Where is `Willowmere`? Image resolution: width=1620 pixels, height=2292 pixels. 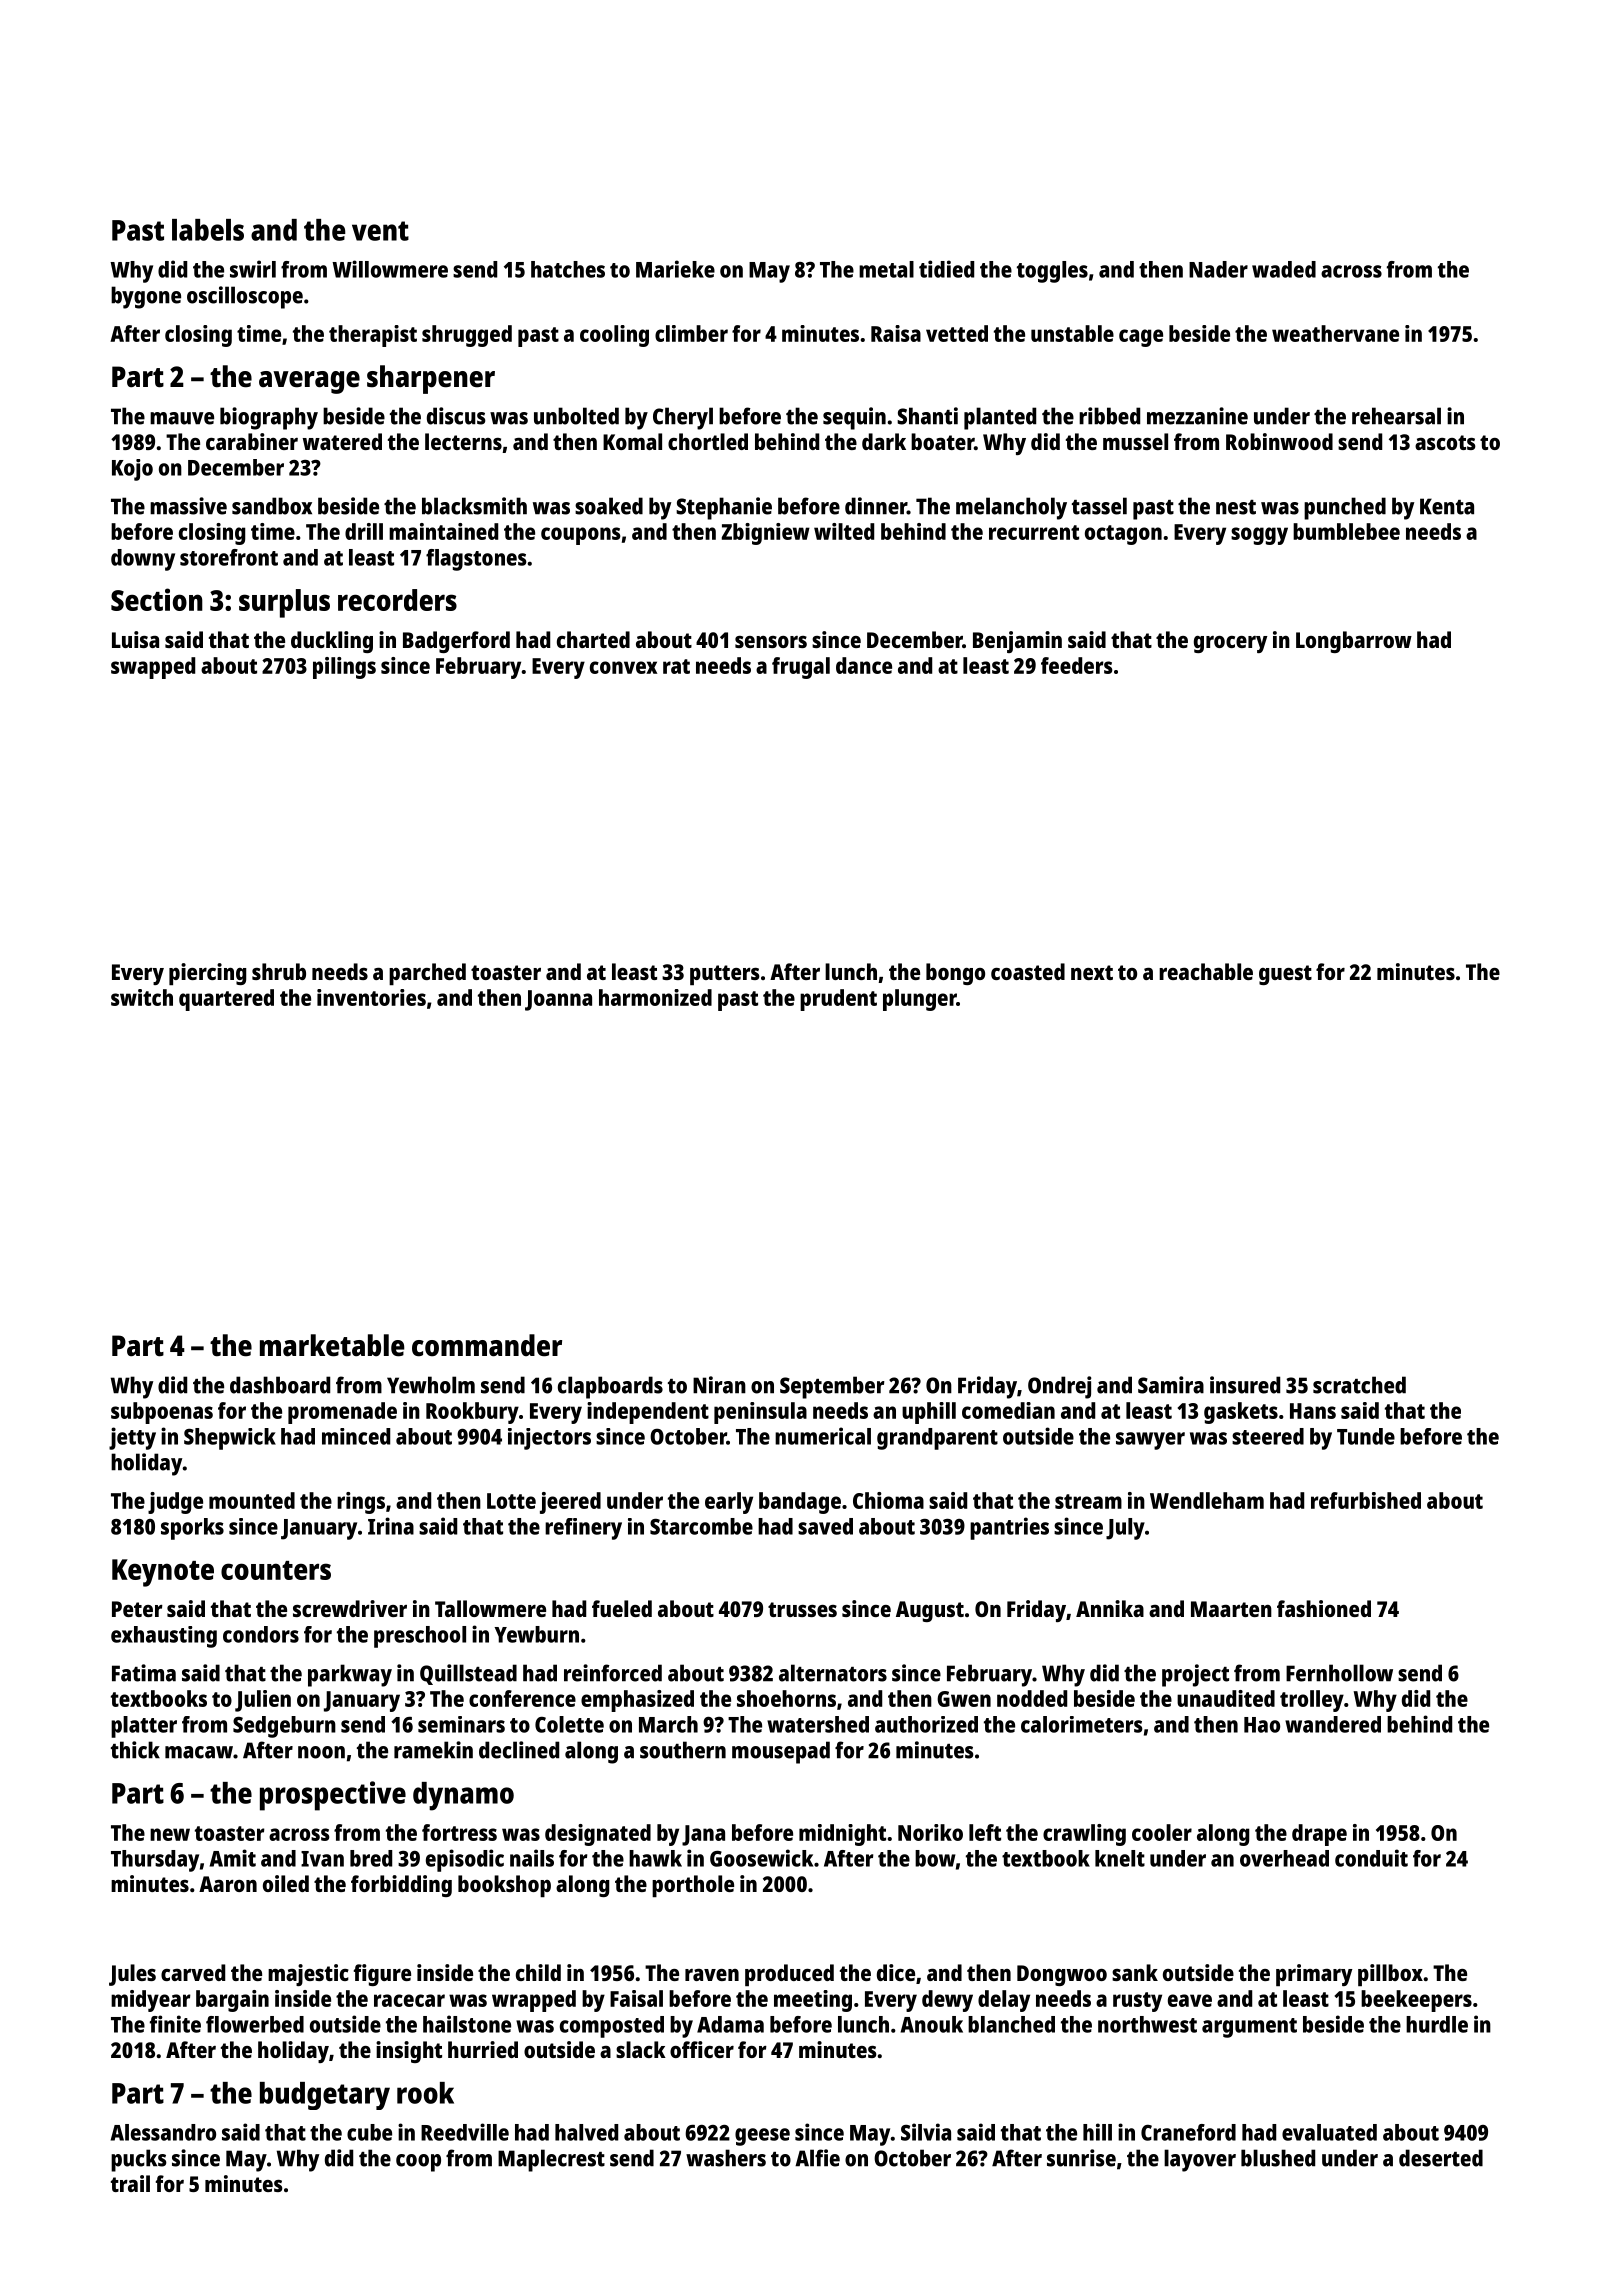 Willowmere is located at coordinates (390, 269).
